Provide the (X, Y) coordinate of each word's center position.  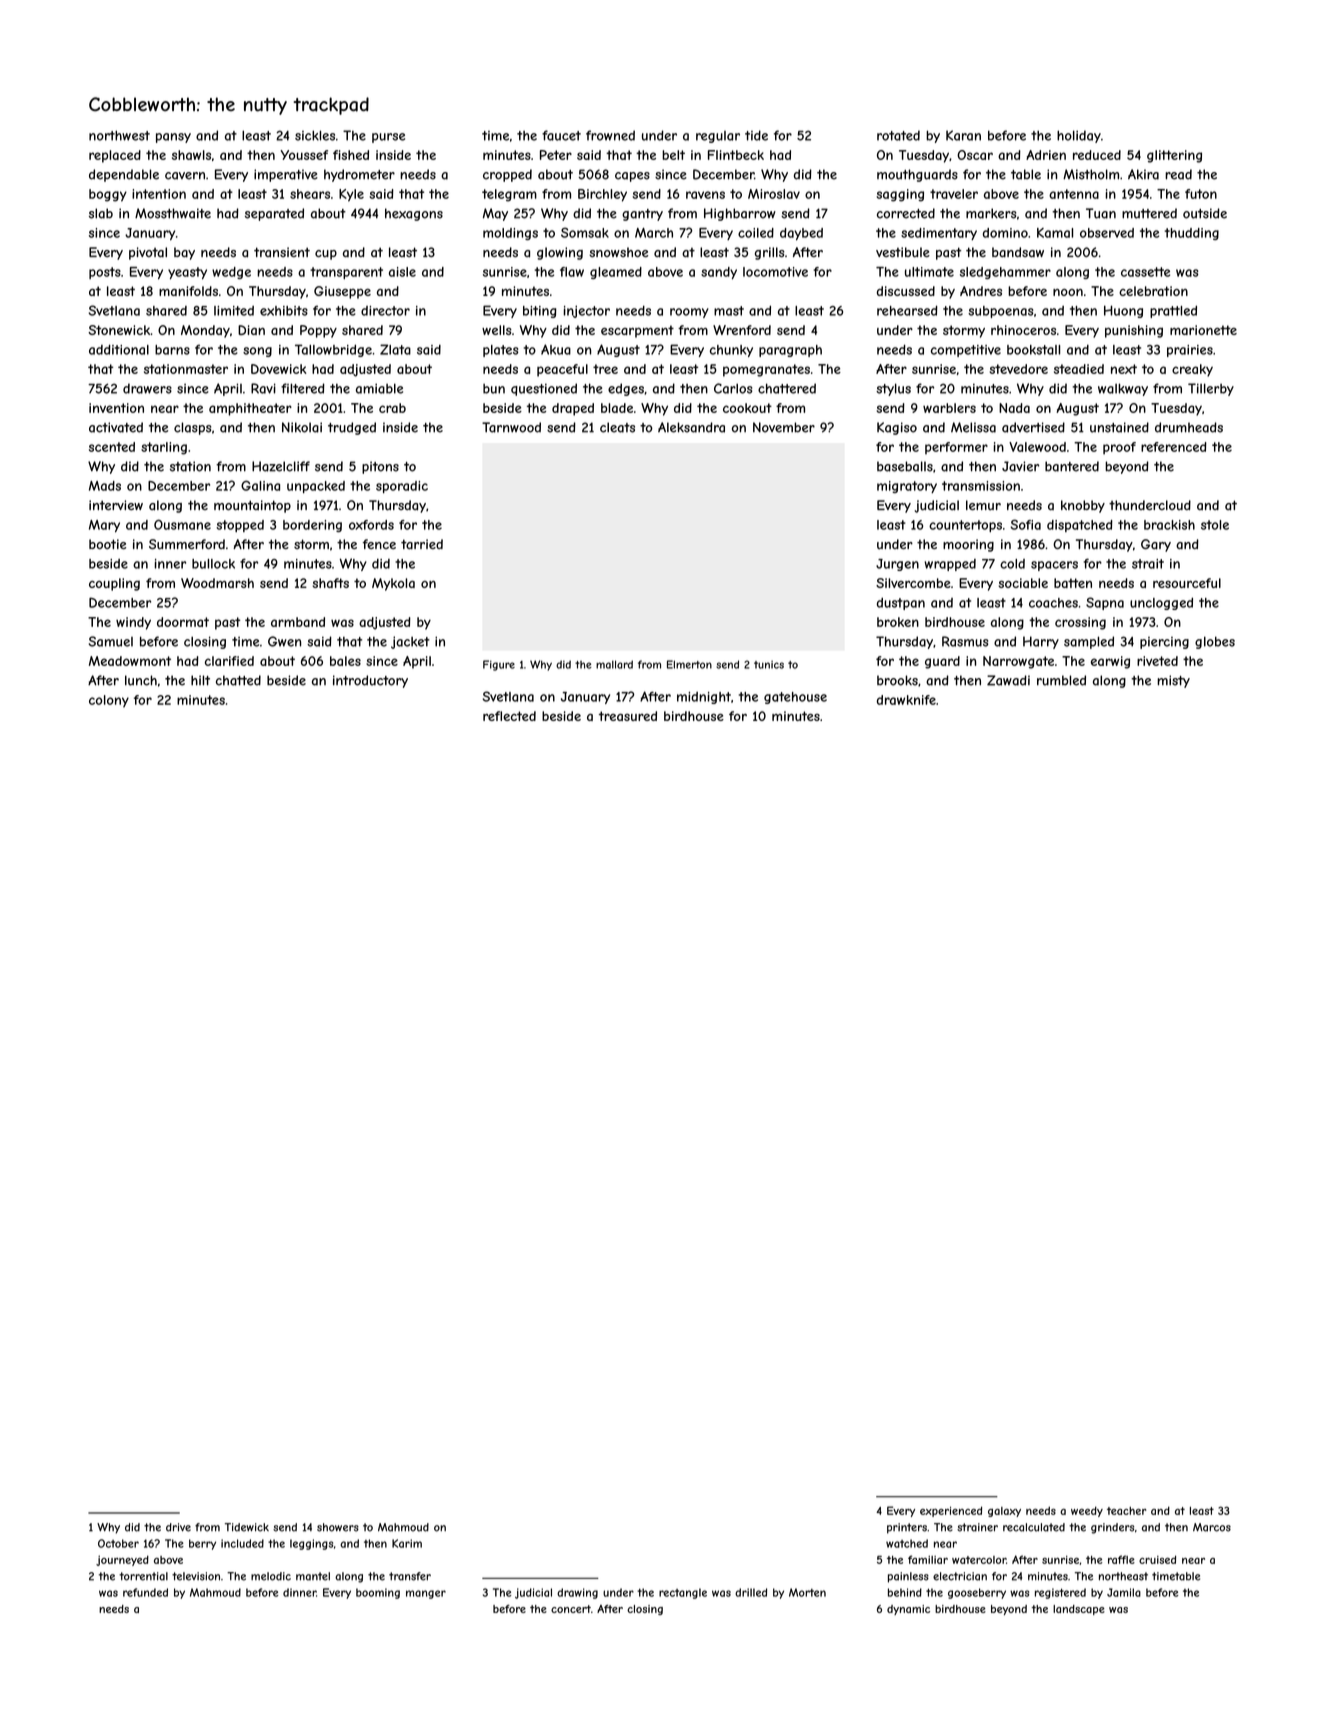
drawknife (906, 700)
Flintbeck (736, 155)
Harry (1041, 642)
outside (1205, 213)
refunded (145, 1592)
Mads (105, 486)
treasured (628, 716)
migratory (907, 487)
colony (109, 701)
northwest (119, 135)
